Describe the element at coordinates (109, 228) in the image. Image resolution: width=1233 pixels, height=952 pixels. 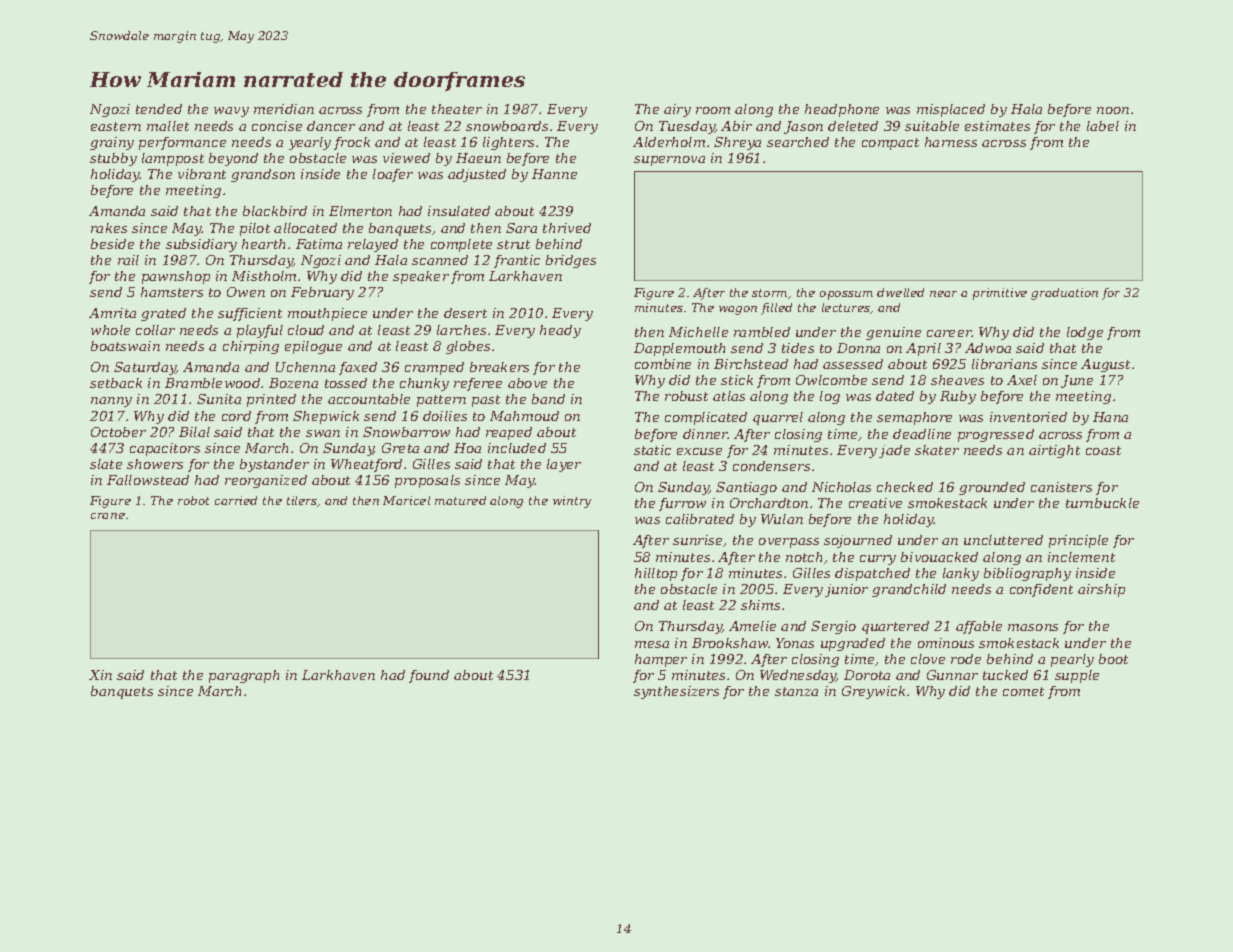
I see `rakes` at that location.
